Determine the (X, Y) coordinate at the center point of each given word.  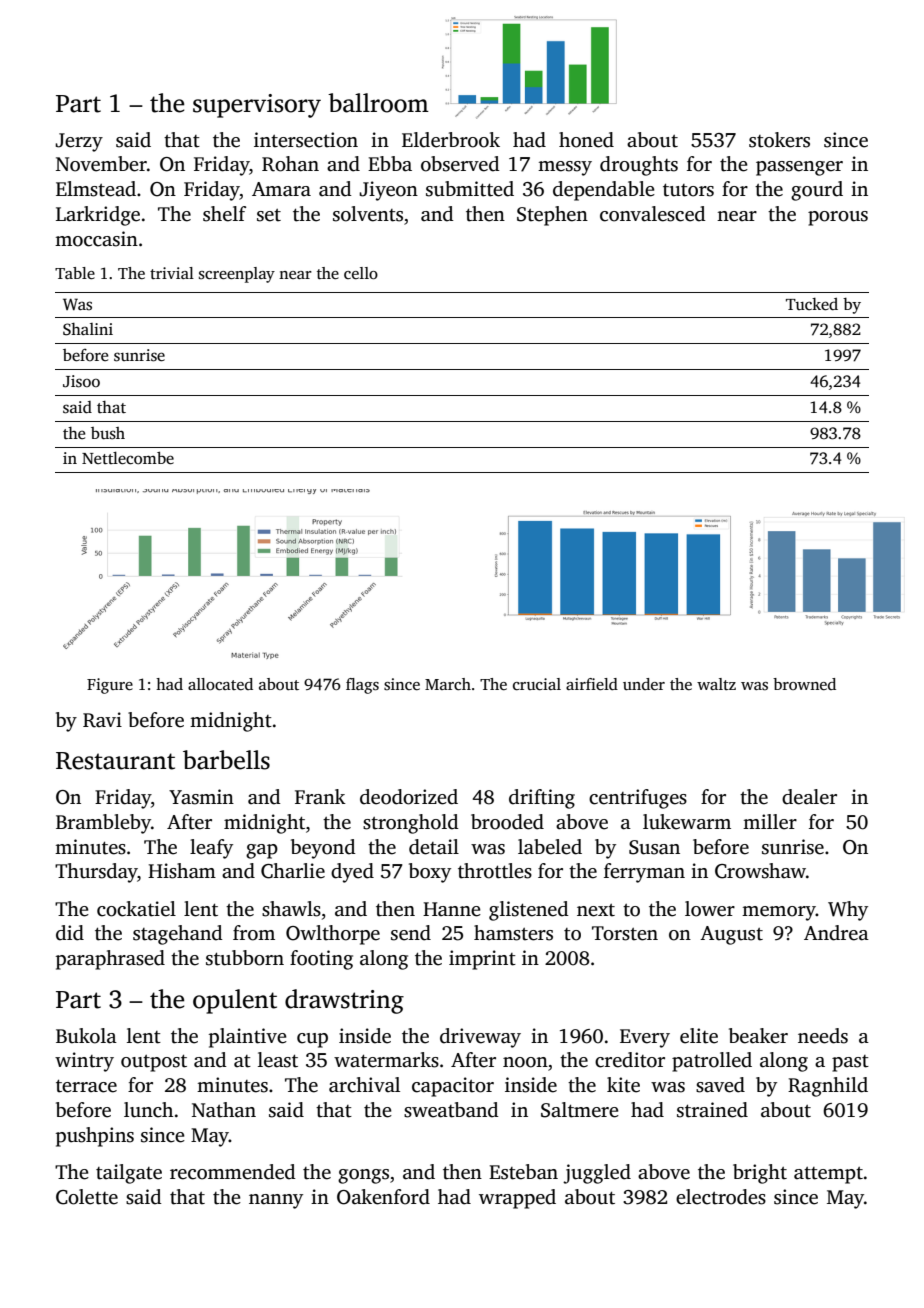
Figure (110, 686)
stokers (779, 140)
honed (586, 140)
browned (804, 684)
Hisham (182, 871)
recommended (233, 1172)
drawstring (344, 1001)
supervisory (257, 106)
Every (645, 1038)
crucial (537, 684)
